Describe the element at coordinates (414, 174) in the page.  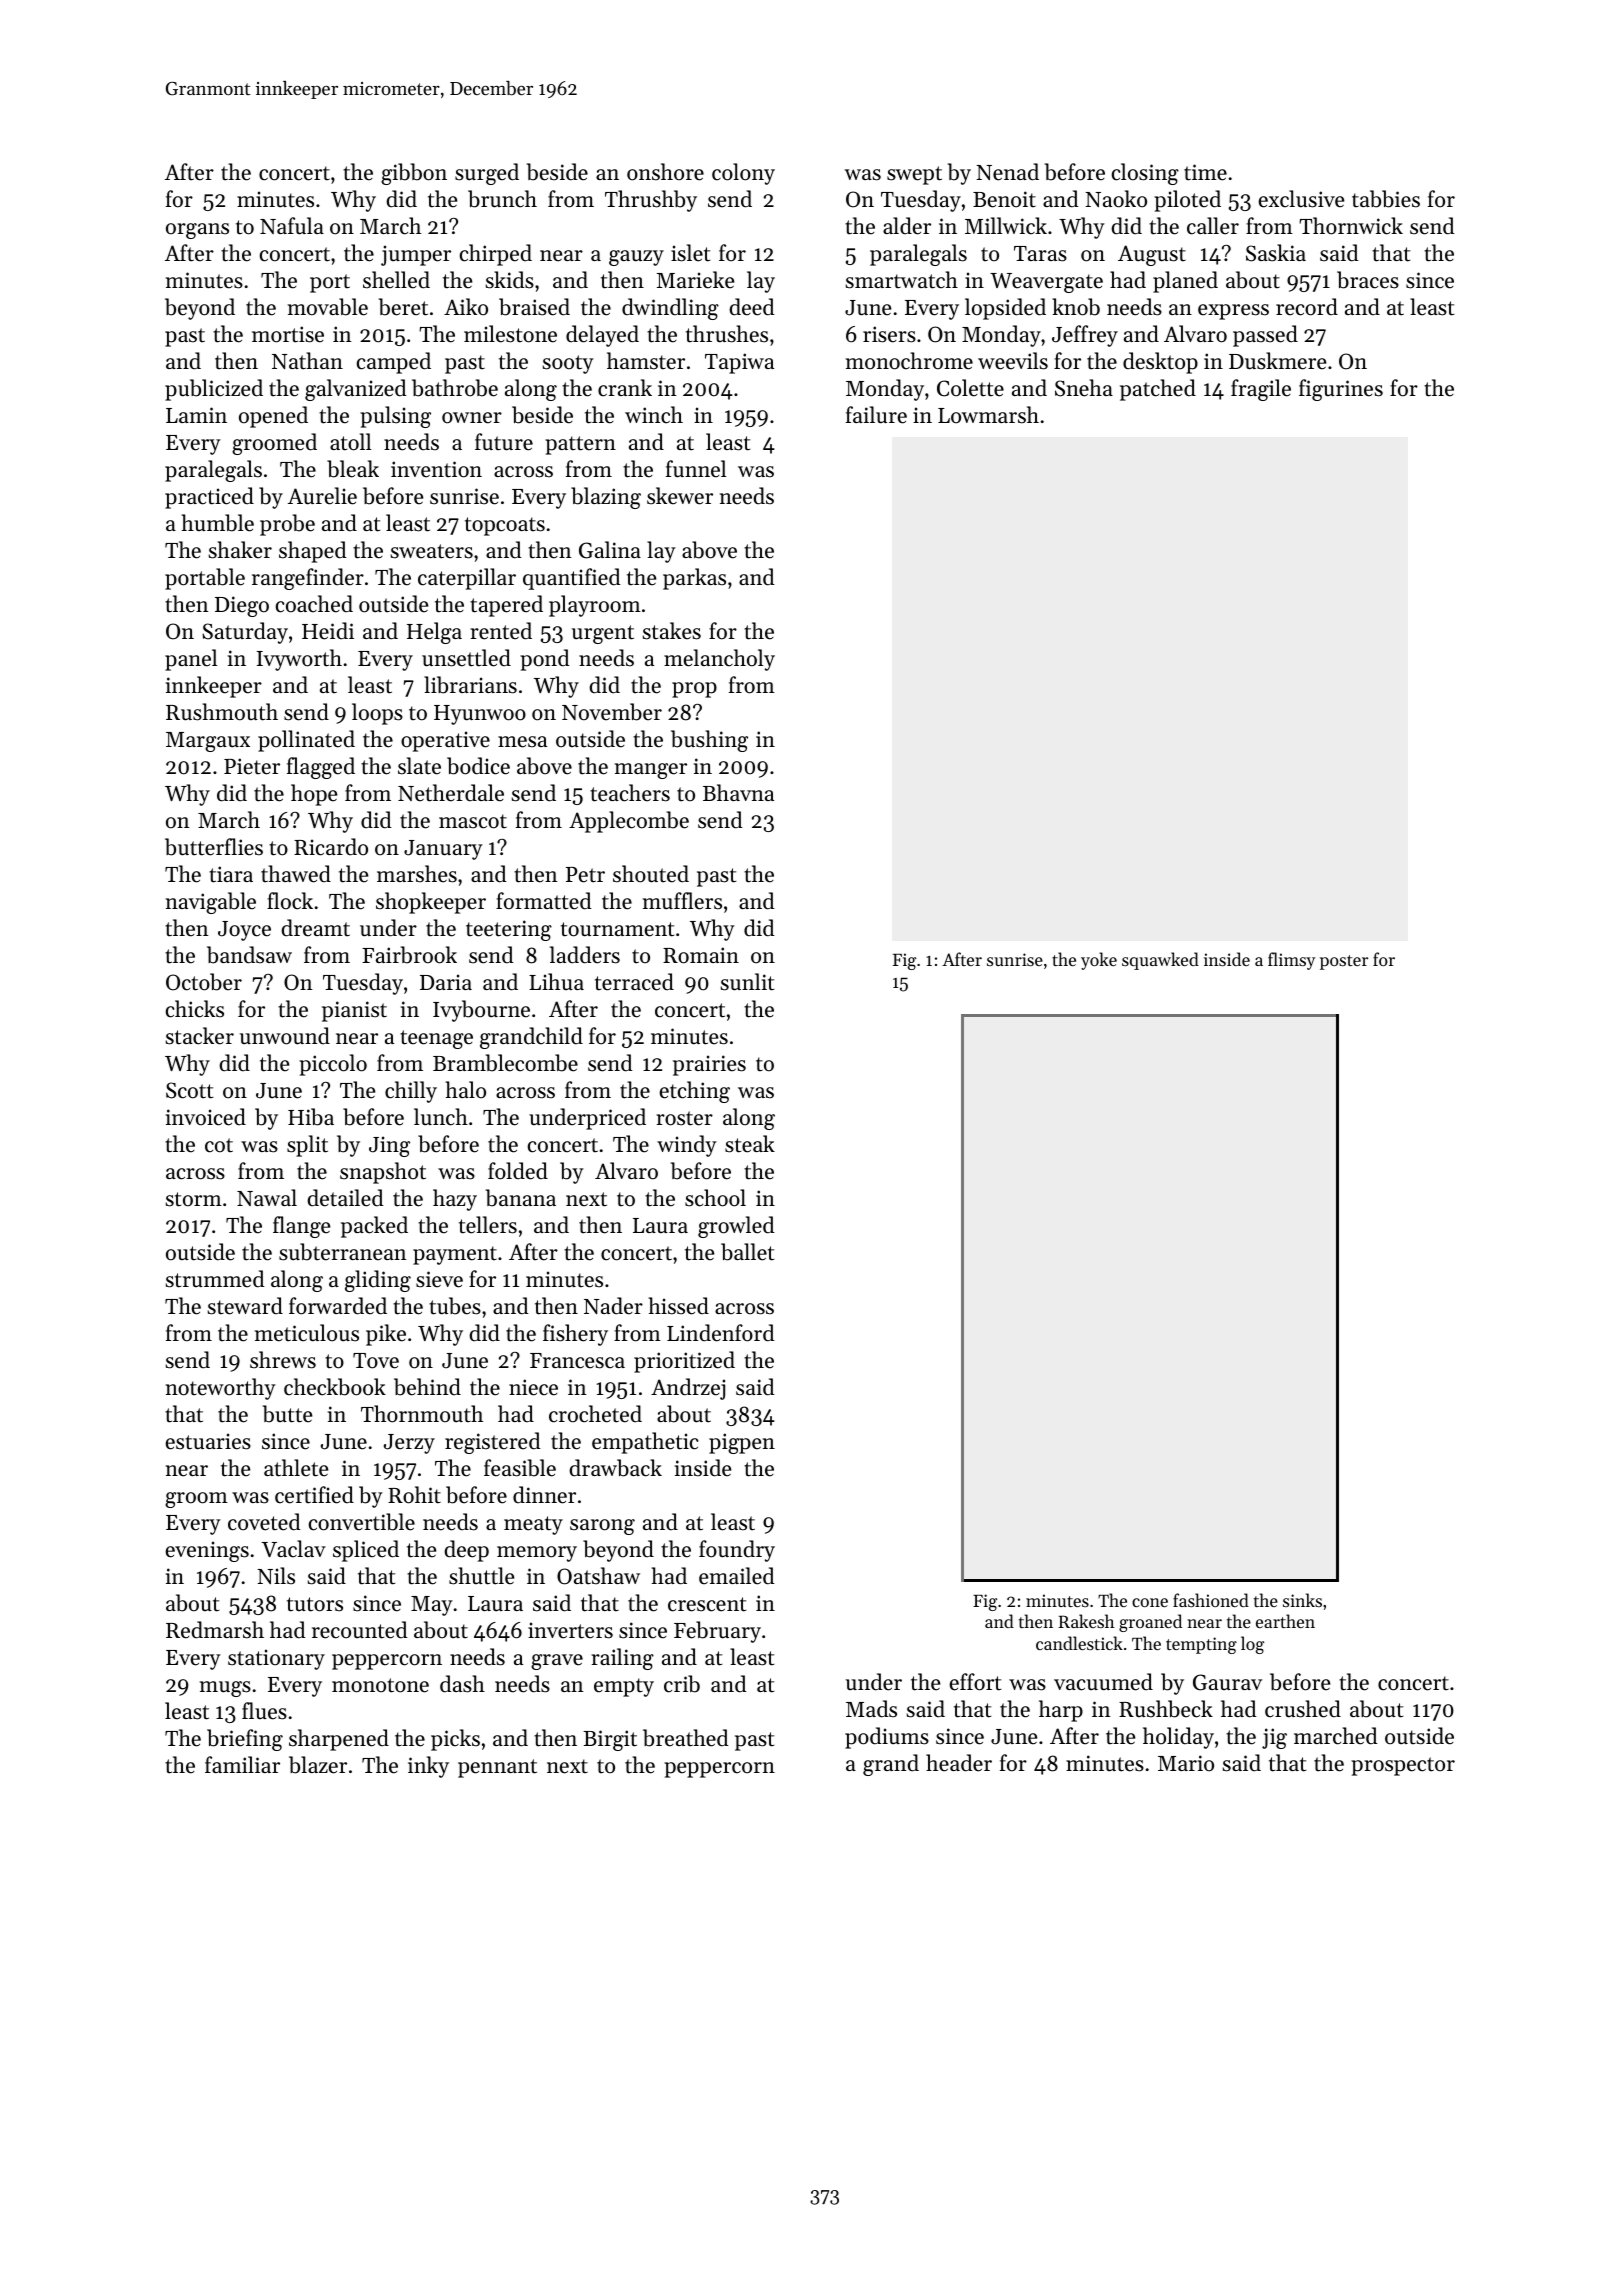
I see `gibbon` at that location.
